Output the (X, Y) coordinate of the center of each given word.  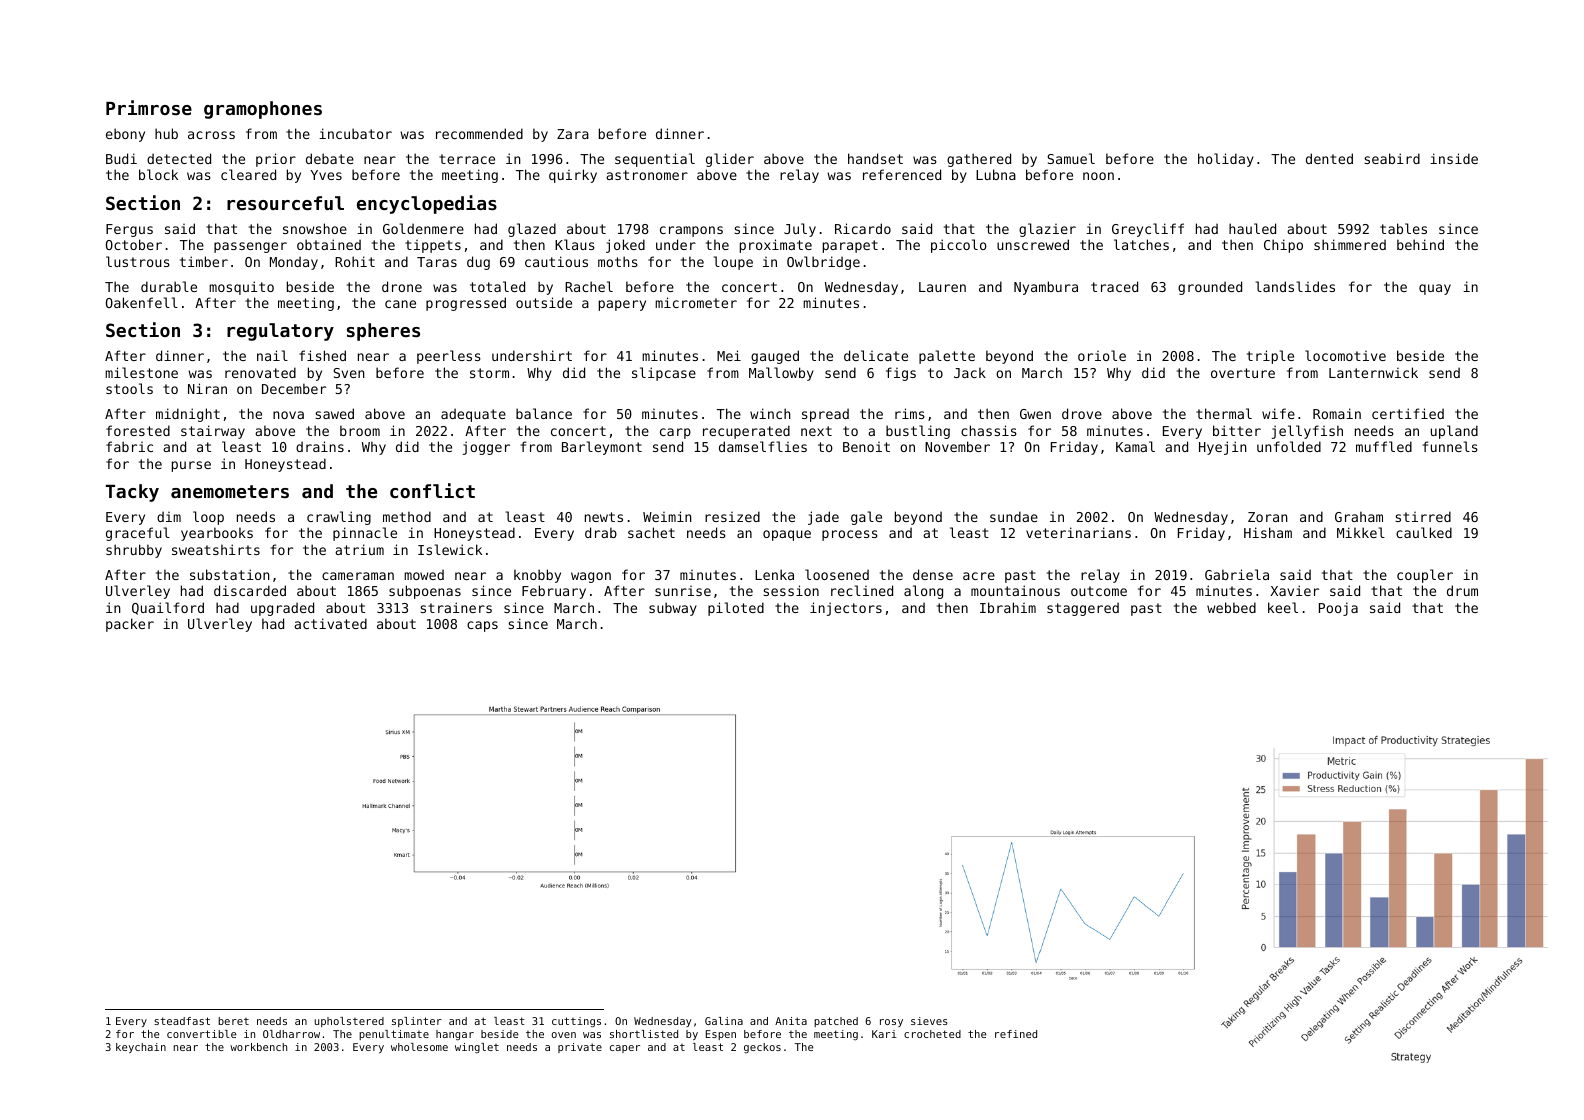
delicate (876, 355)
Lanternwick (1373, 372)
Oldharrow (291, 1034)
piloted (736, 609)
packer (130, 625)
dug (478, 263)
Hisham (1268, 532)
